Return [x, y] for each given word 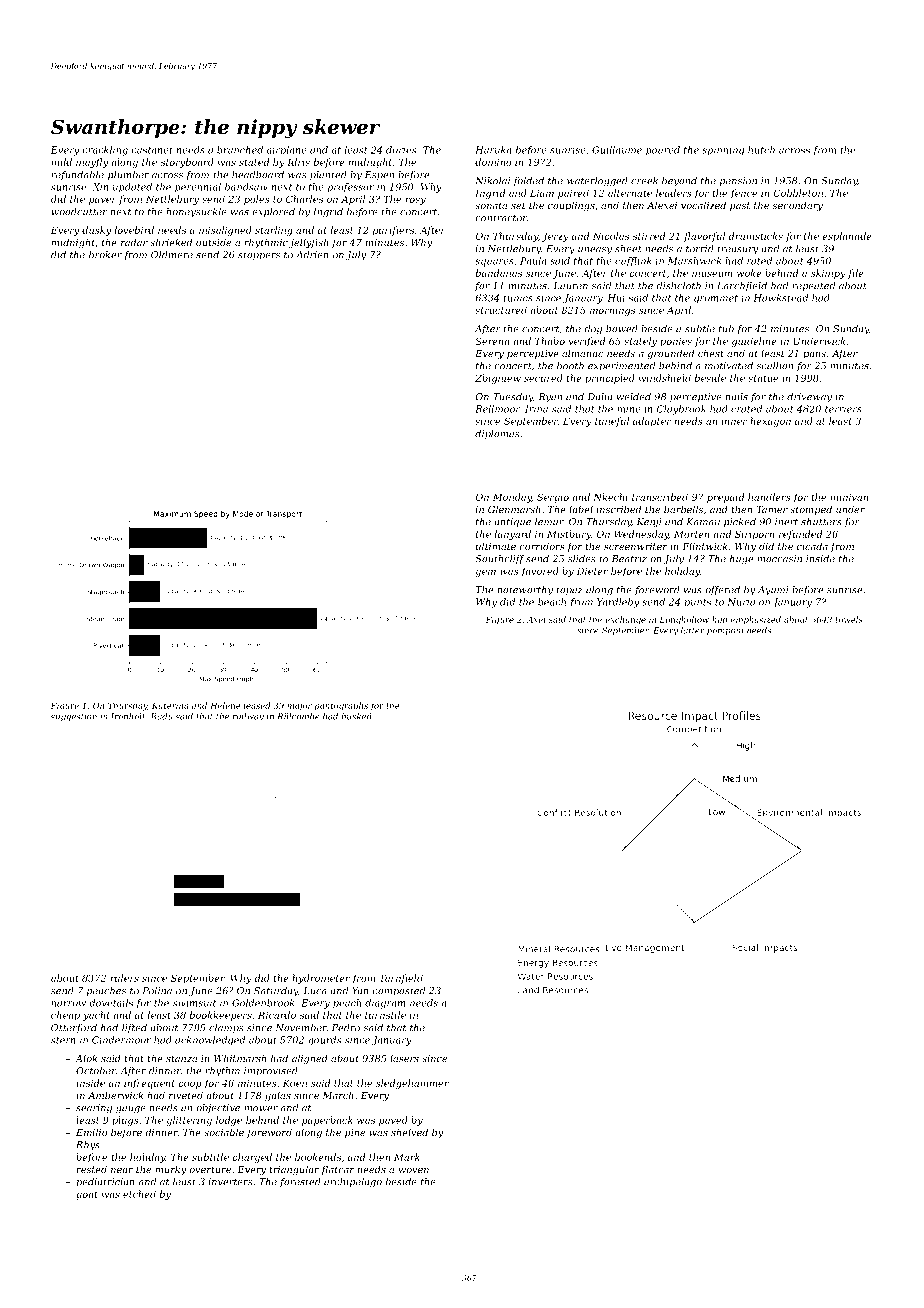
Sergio [553, 498]
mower [261, 1109]
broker [105, 255]
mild [61, 162]
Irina [536, 409]
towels [849, 619]
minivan [849, 497]
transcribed [660, 497]
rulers [124, 978]
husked [357, 716]
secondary [797, 206]
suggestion [74, 717]
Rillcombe [298, 716]
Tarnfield [401, 979]
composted [399, 991]
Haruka [493, 150]
